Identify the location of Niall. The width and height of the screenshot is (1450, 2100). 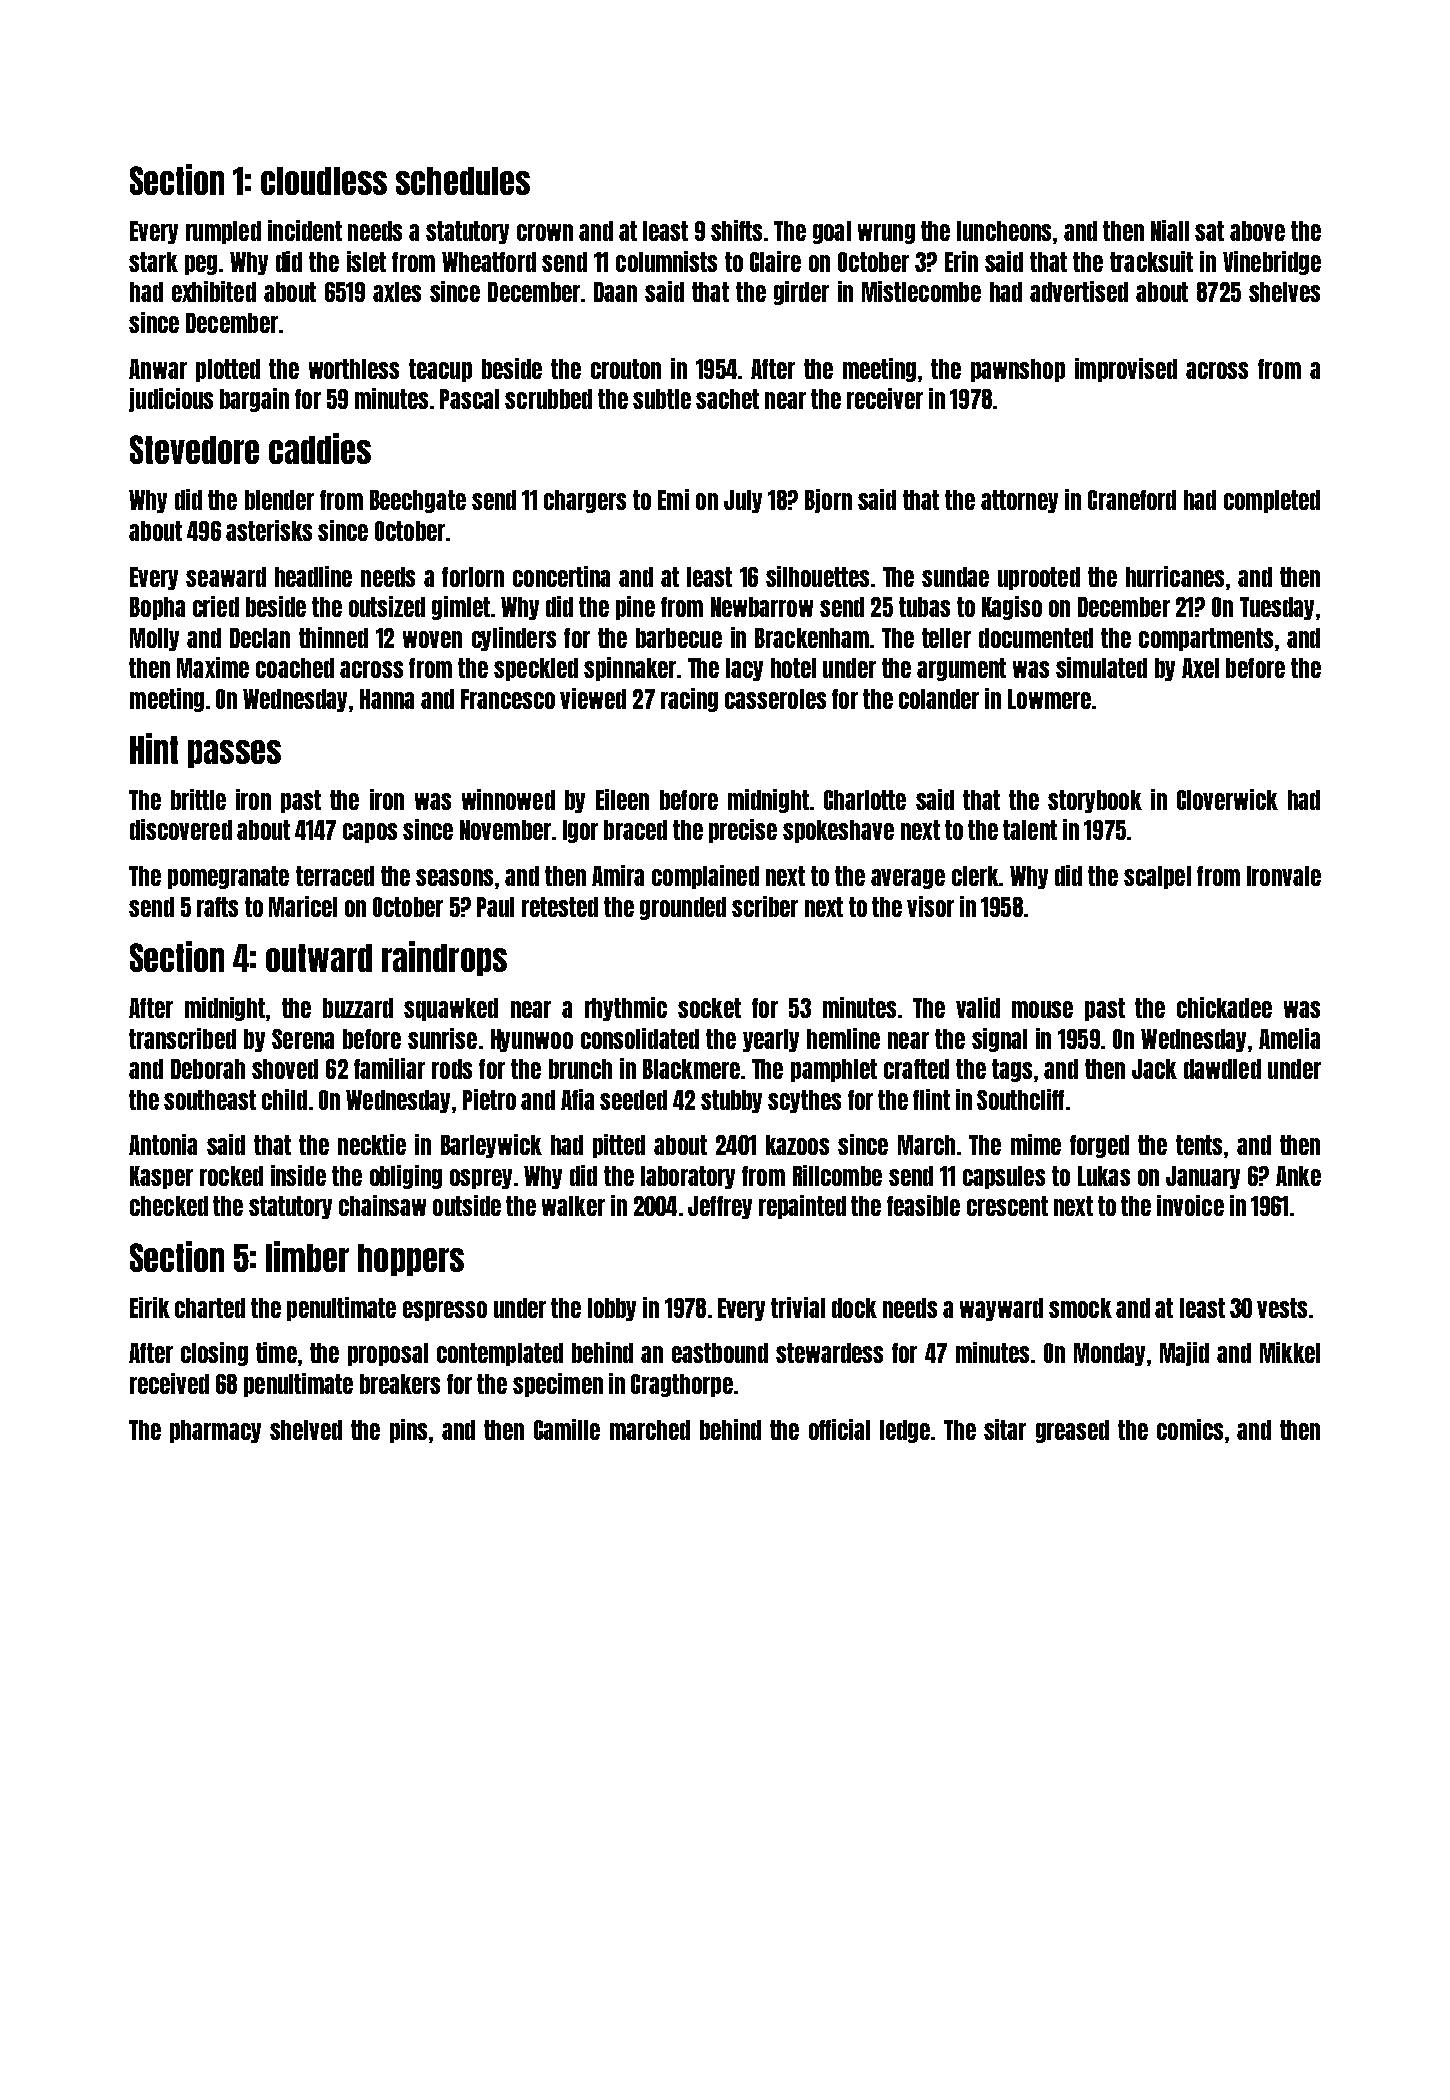
(1170, 230).
